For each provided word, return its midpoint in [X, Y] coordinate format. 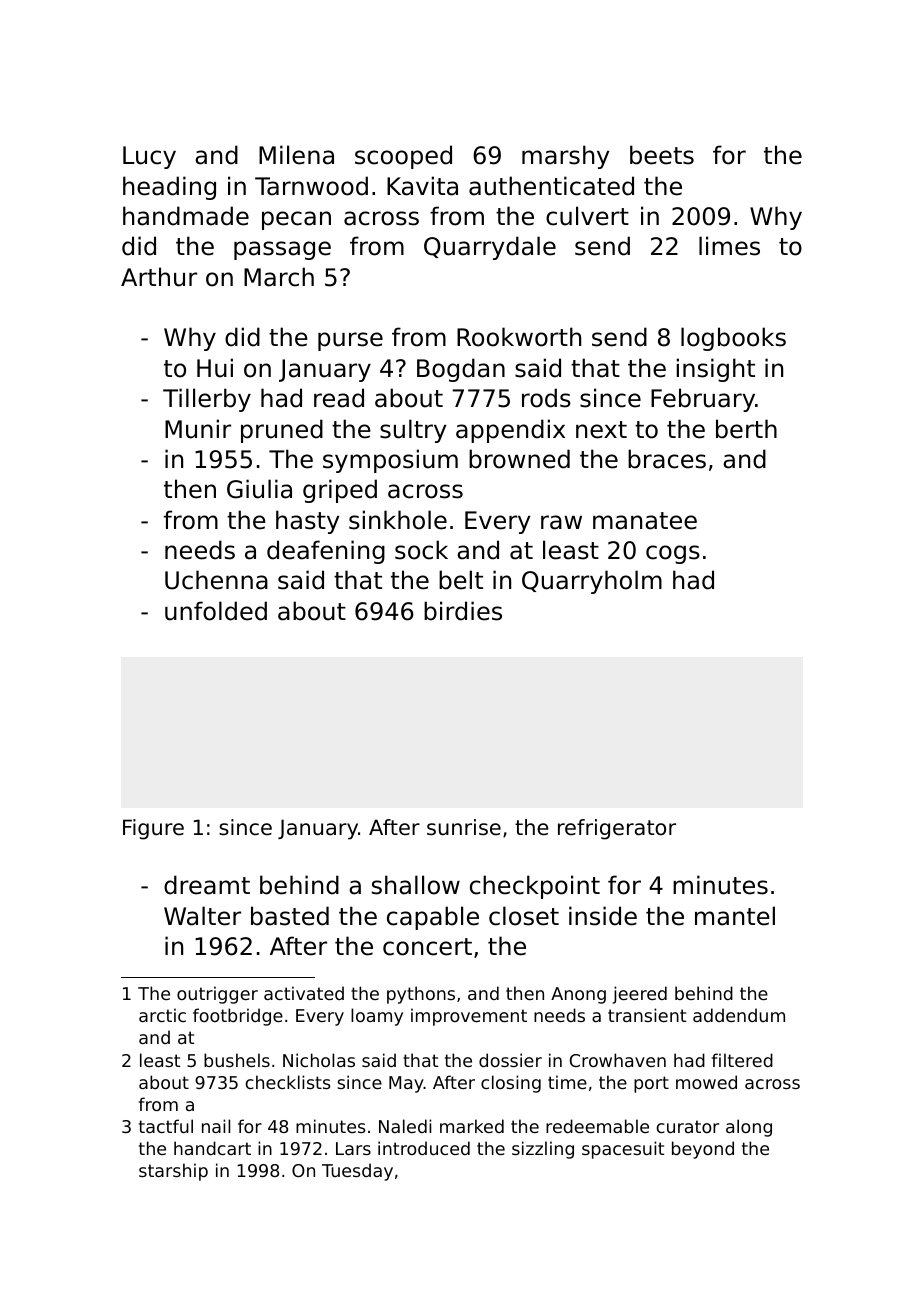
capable [433, 918]
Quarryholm [592, 582]
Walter [202, 916]
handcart [212, 1148]
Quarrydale [490, 248]
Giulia [259, 489]
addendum [739, 1015]
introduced [424, 1148]
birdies [463, 611]
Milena [296, 155]
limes [729, 246]
